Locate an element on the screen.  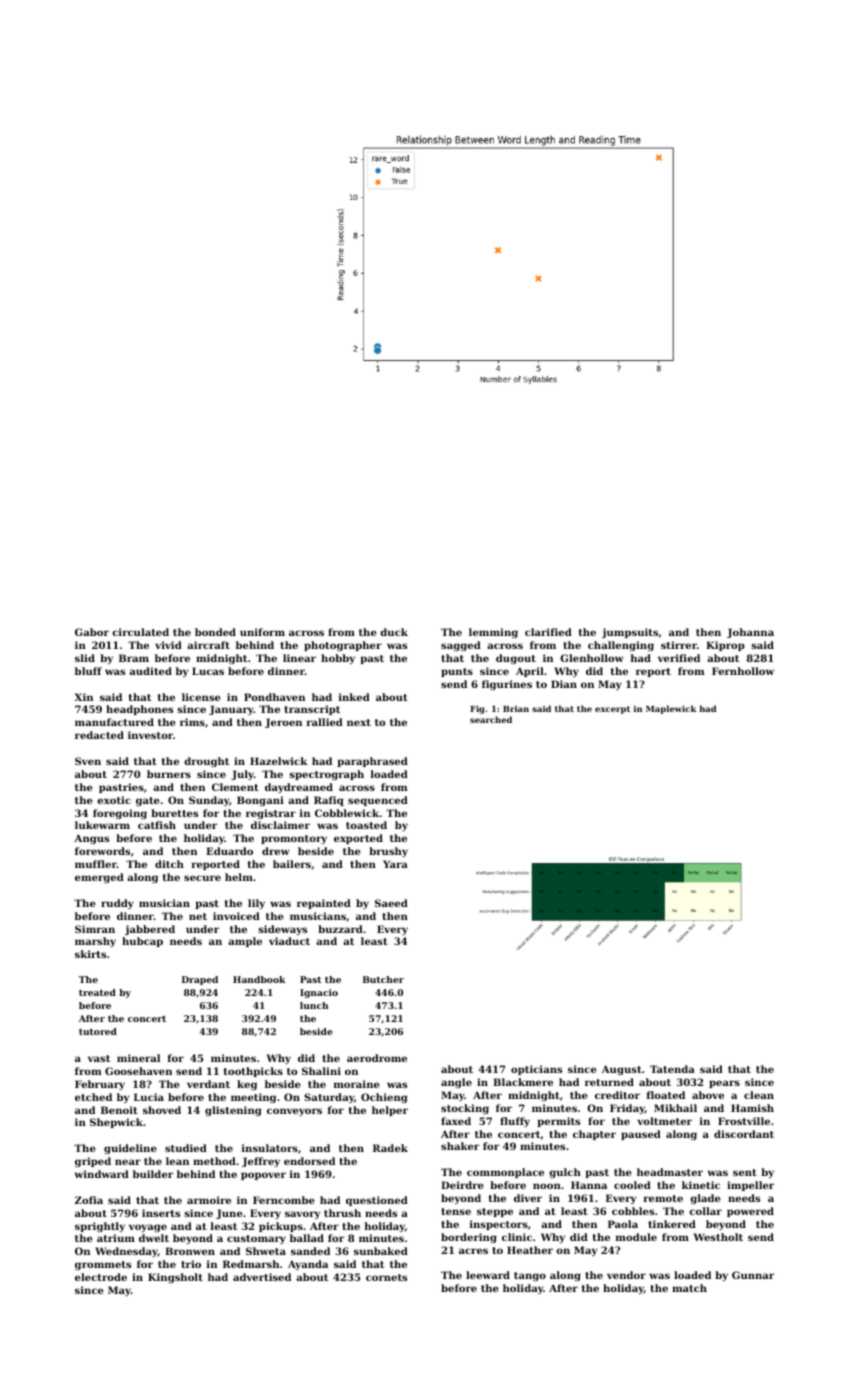
electrode is located at coordinates (101, 1277).
